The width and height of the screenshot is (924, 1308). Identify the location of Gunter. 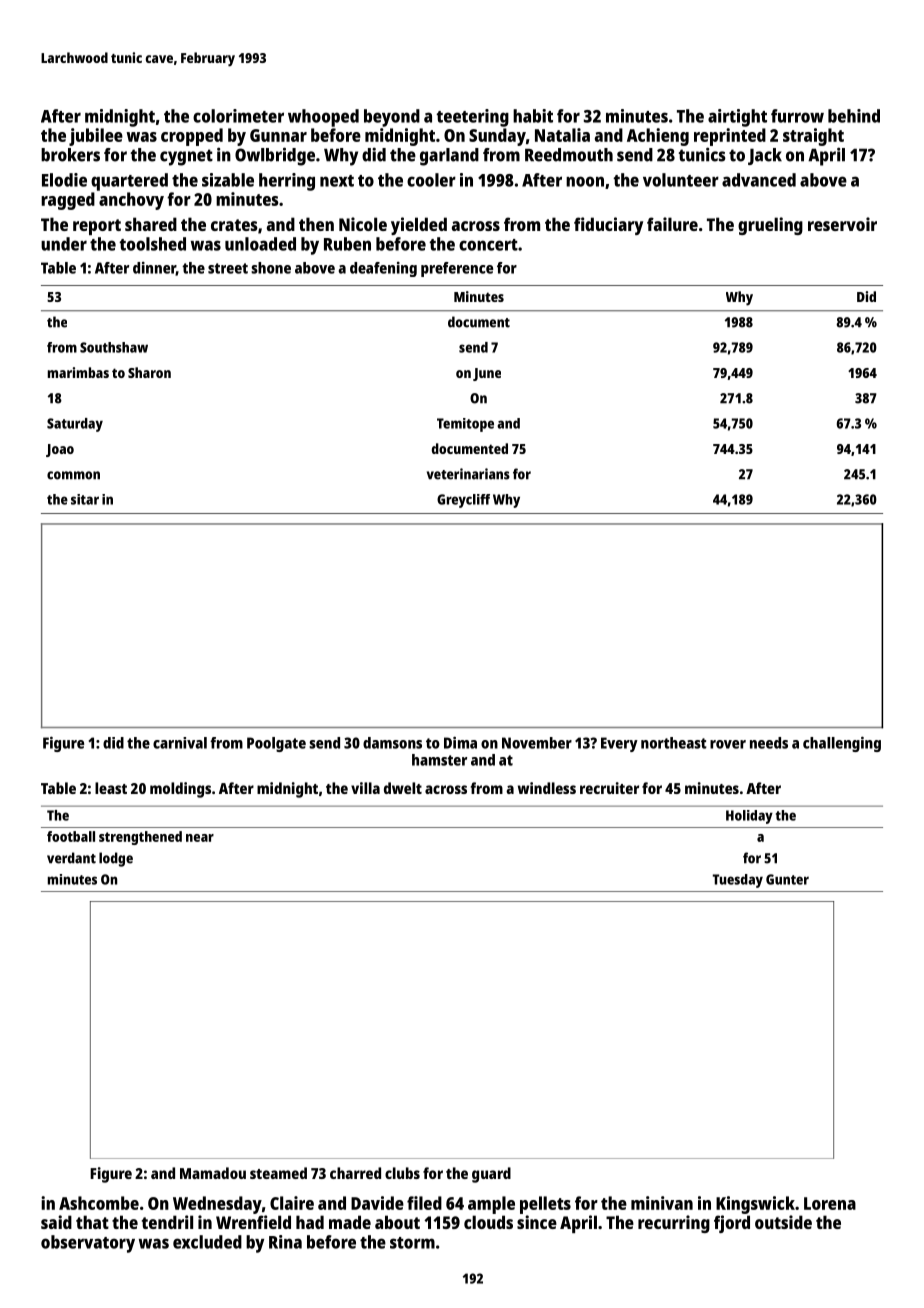
(787, 879).
